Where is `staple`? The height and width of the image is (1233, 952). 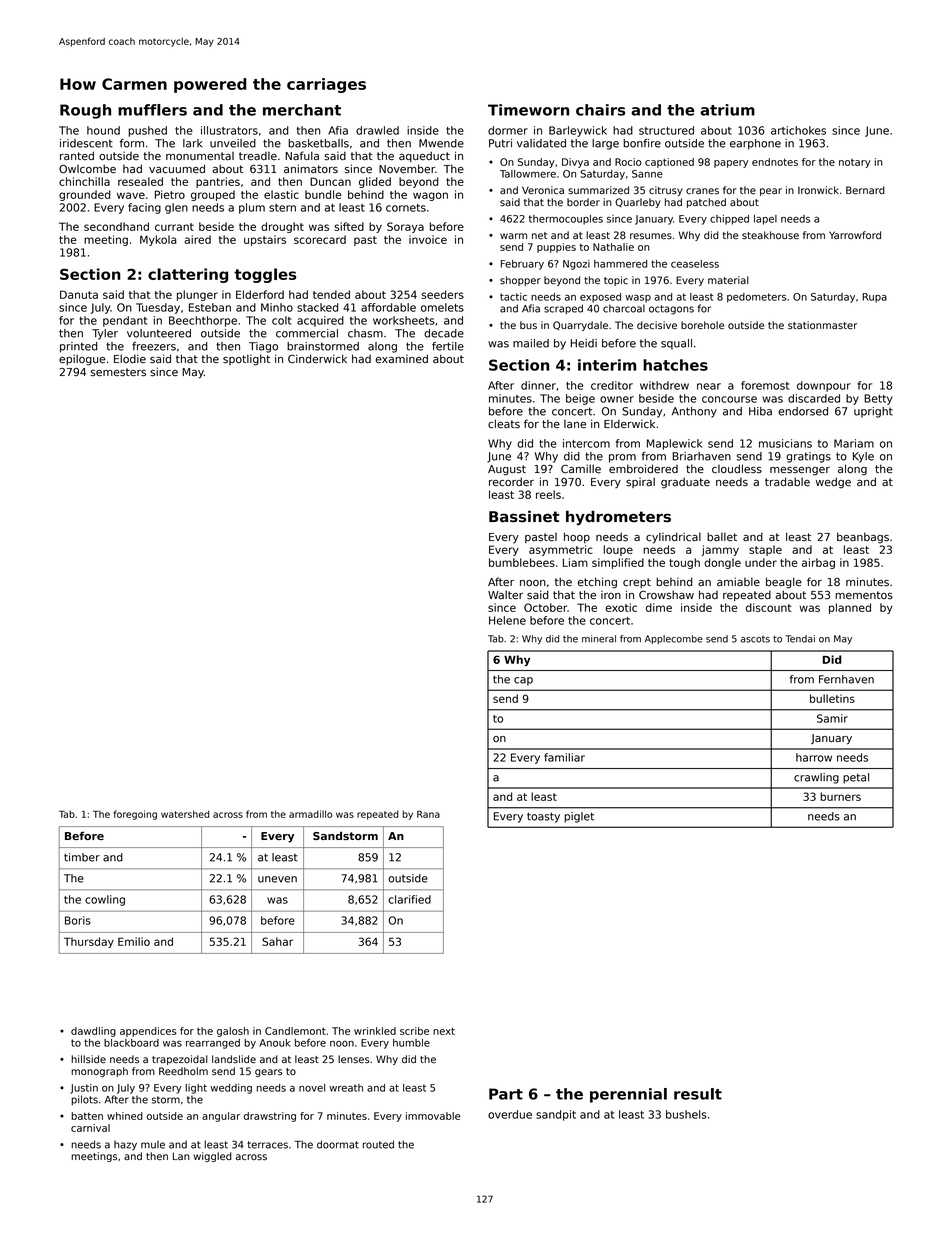 staple is located at coordinates (765, 550).
